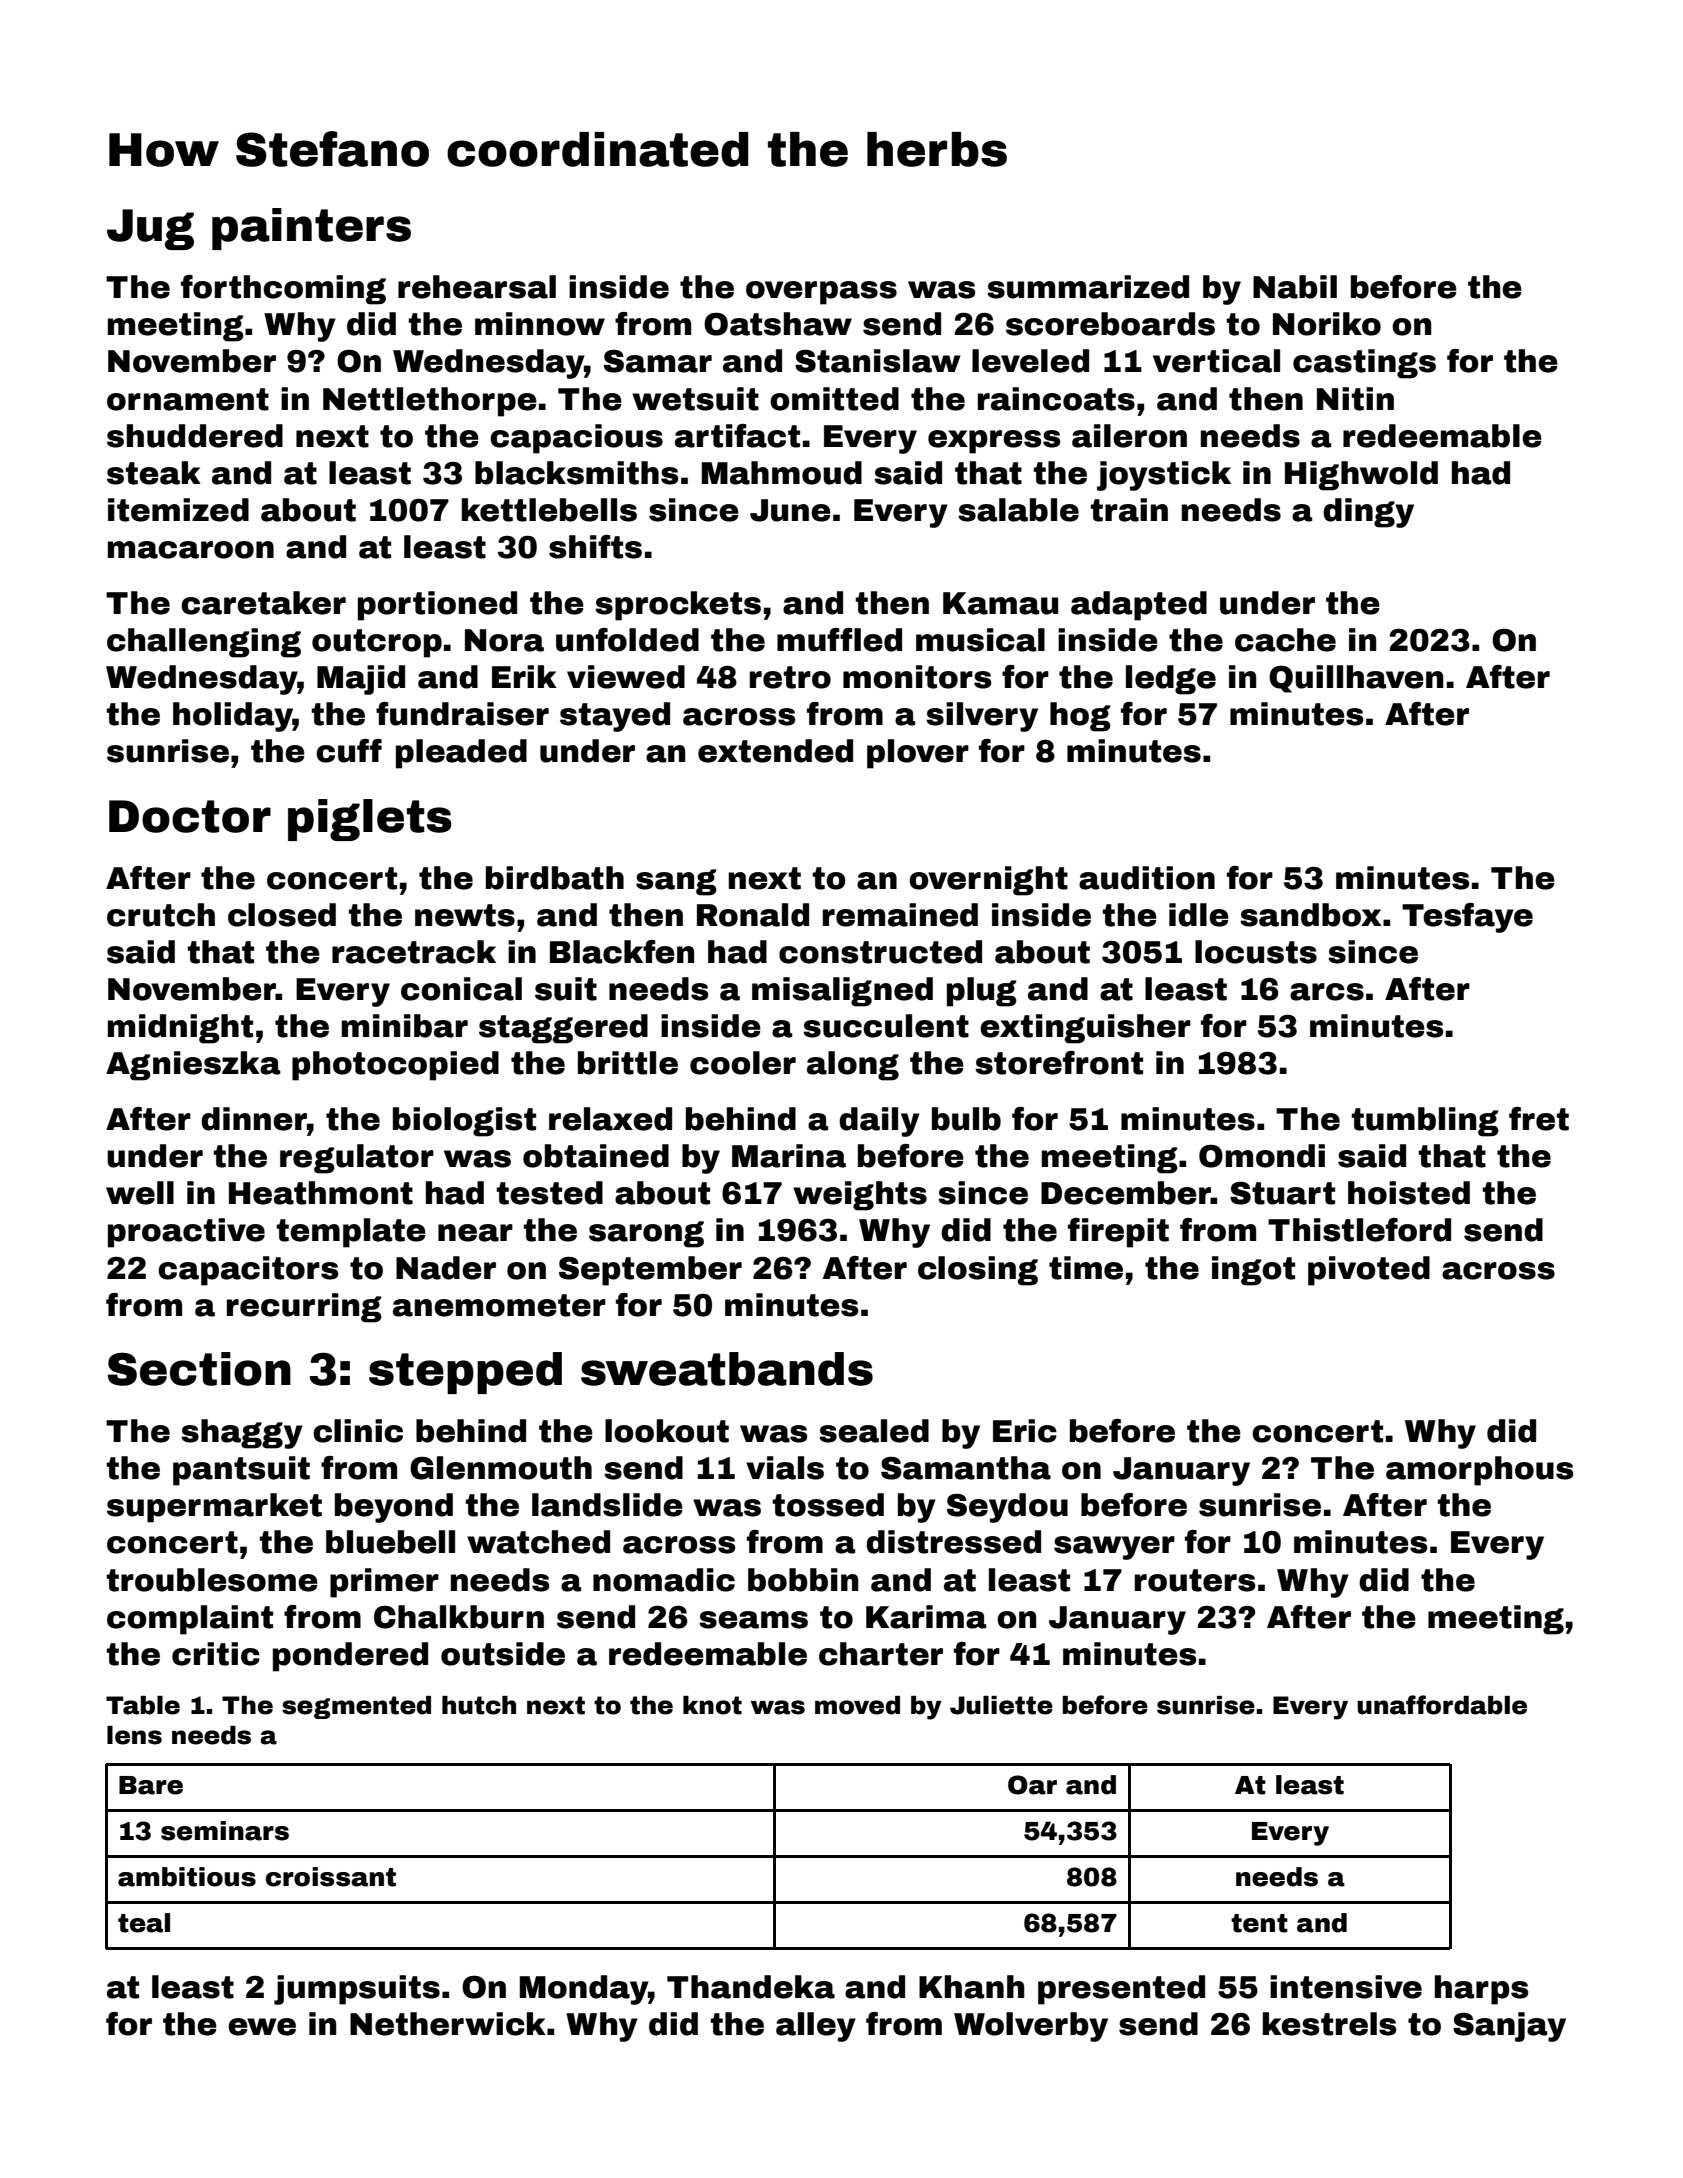 Image resolution: width=1683 pixels, height=2178 pixels. Describe the element at coordinates (1195, 1580) in the screenshot. I see `routers` at that location.
